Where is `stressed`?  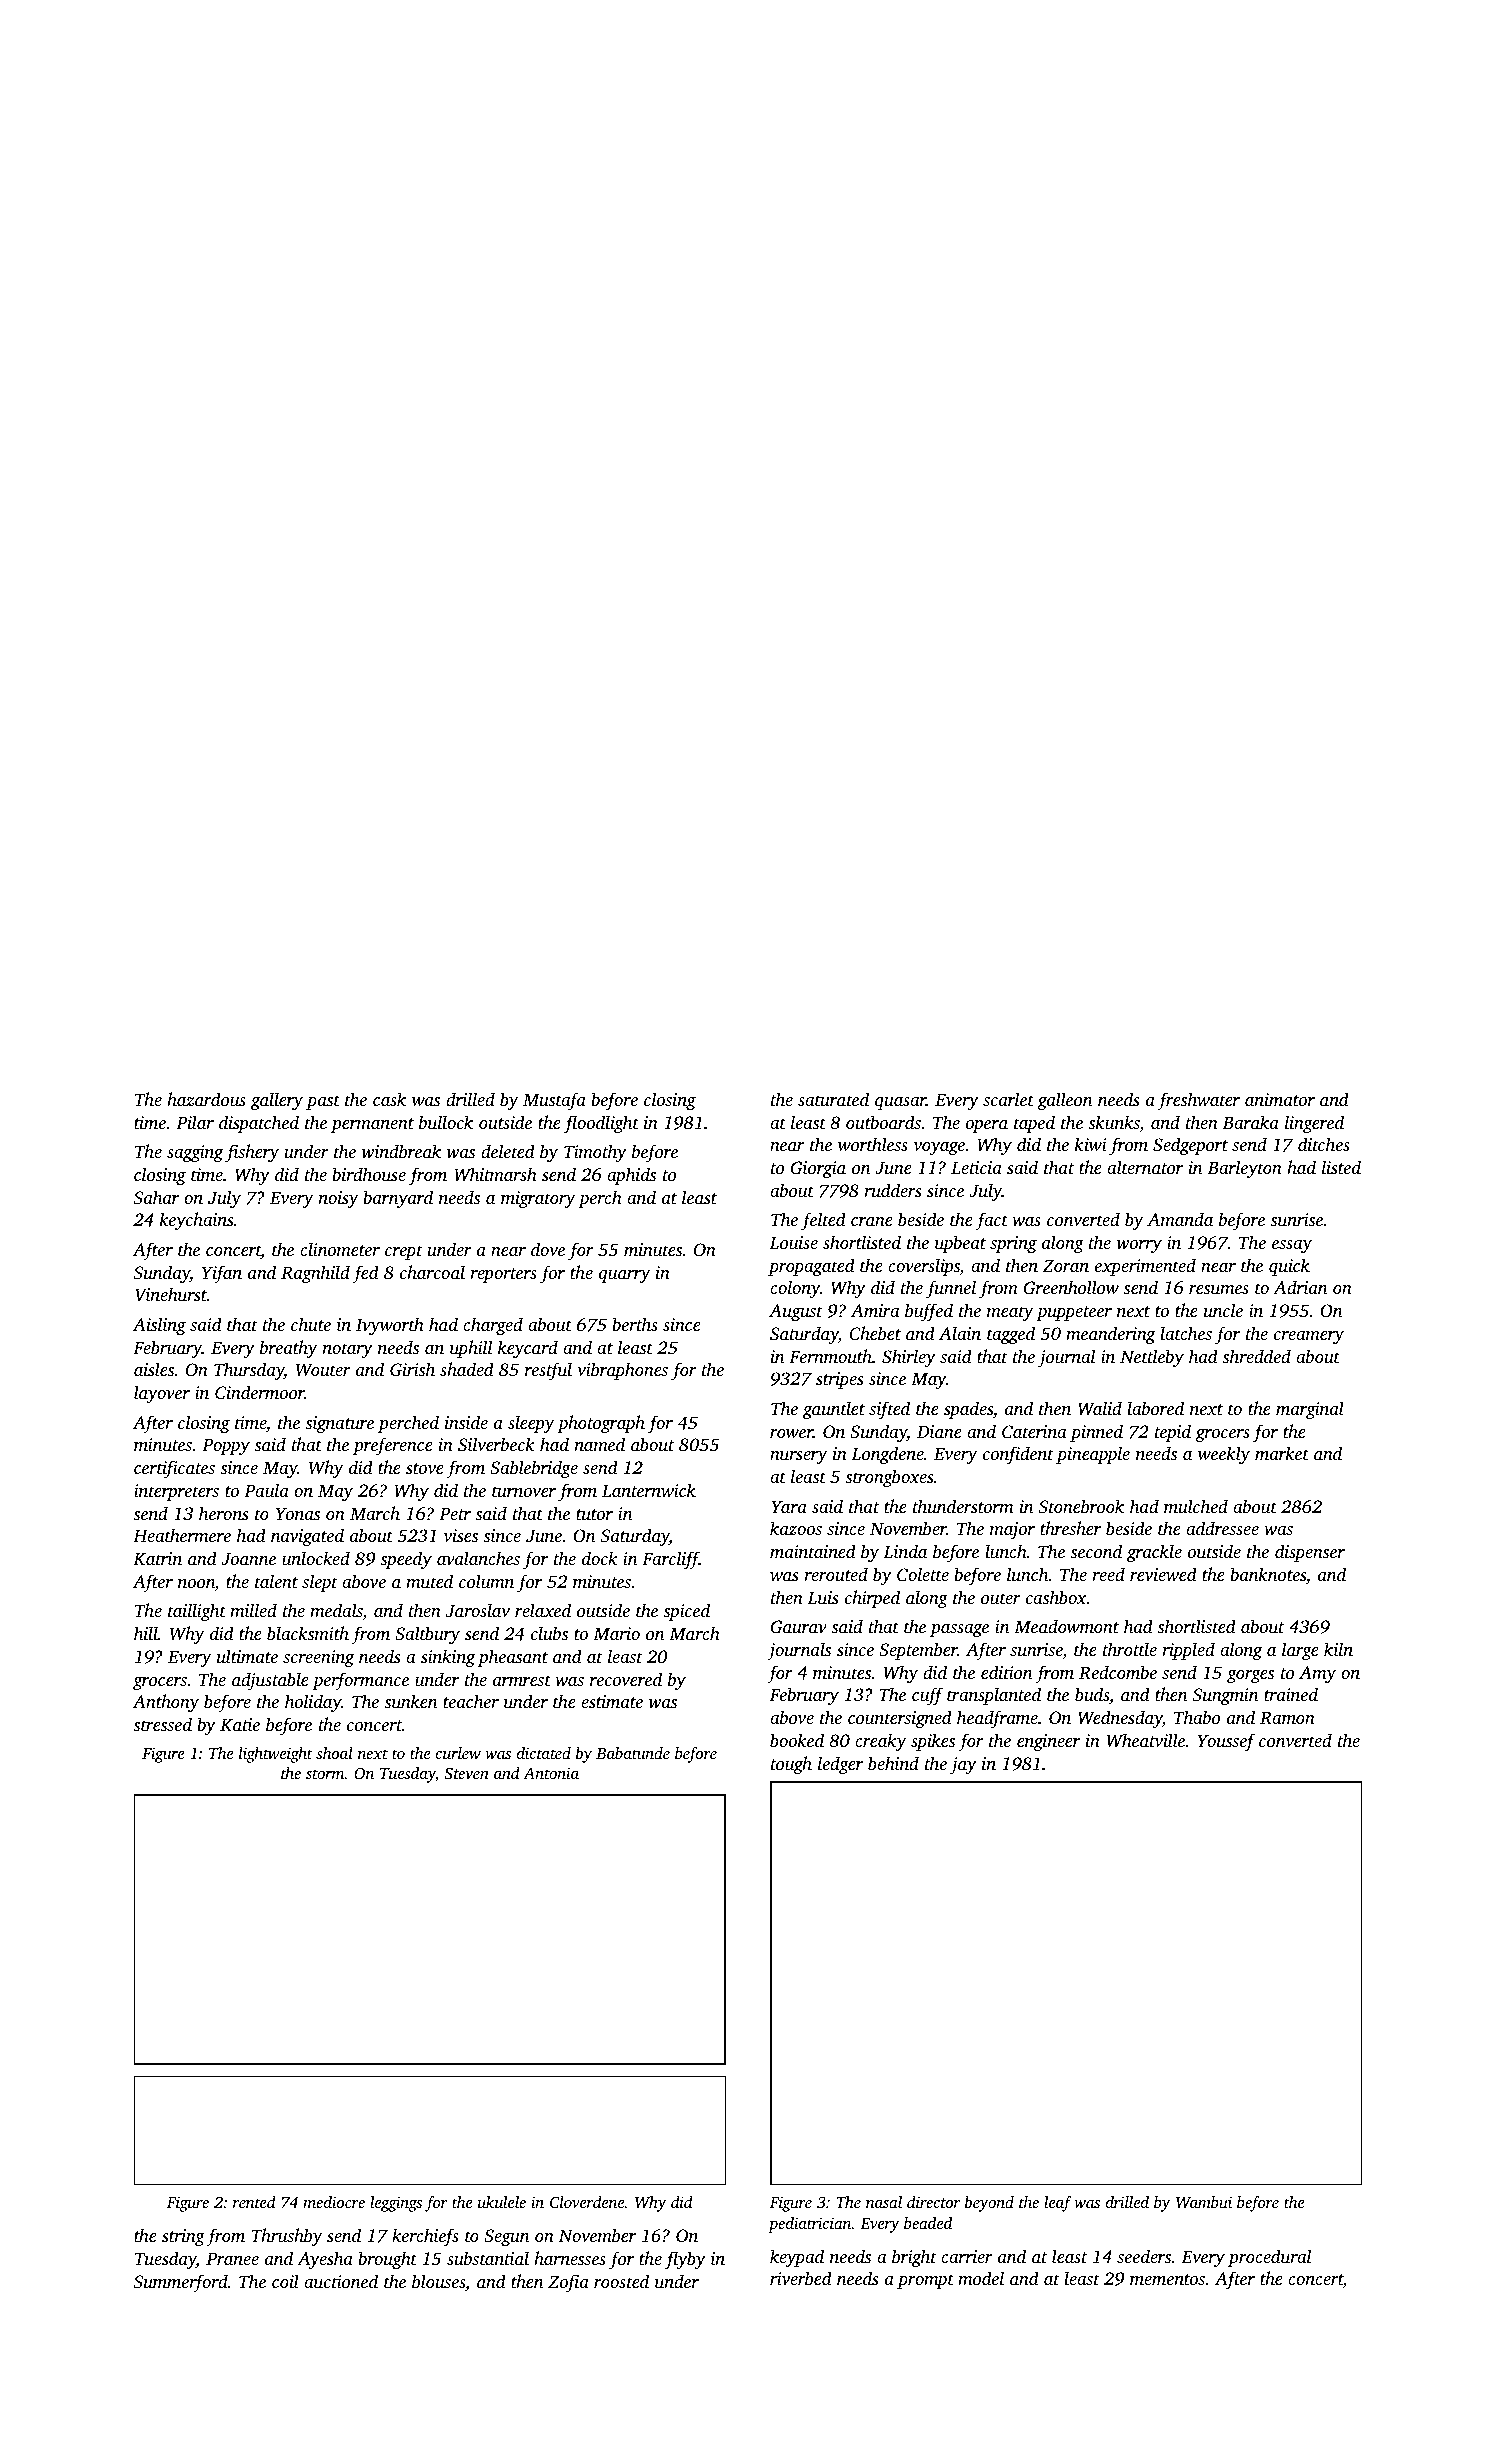 stressed is located at coordinates (162, 1724).
